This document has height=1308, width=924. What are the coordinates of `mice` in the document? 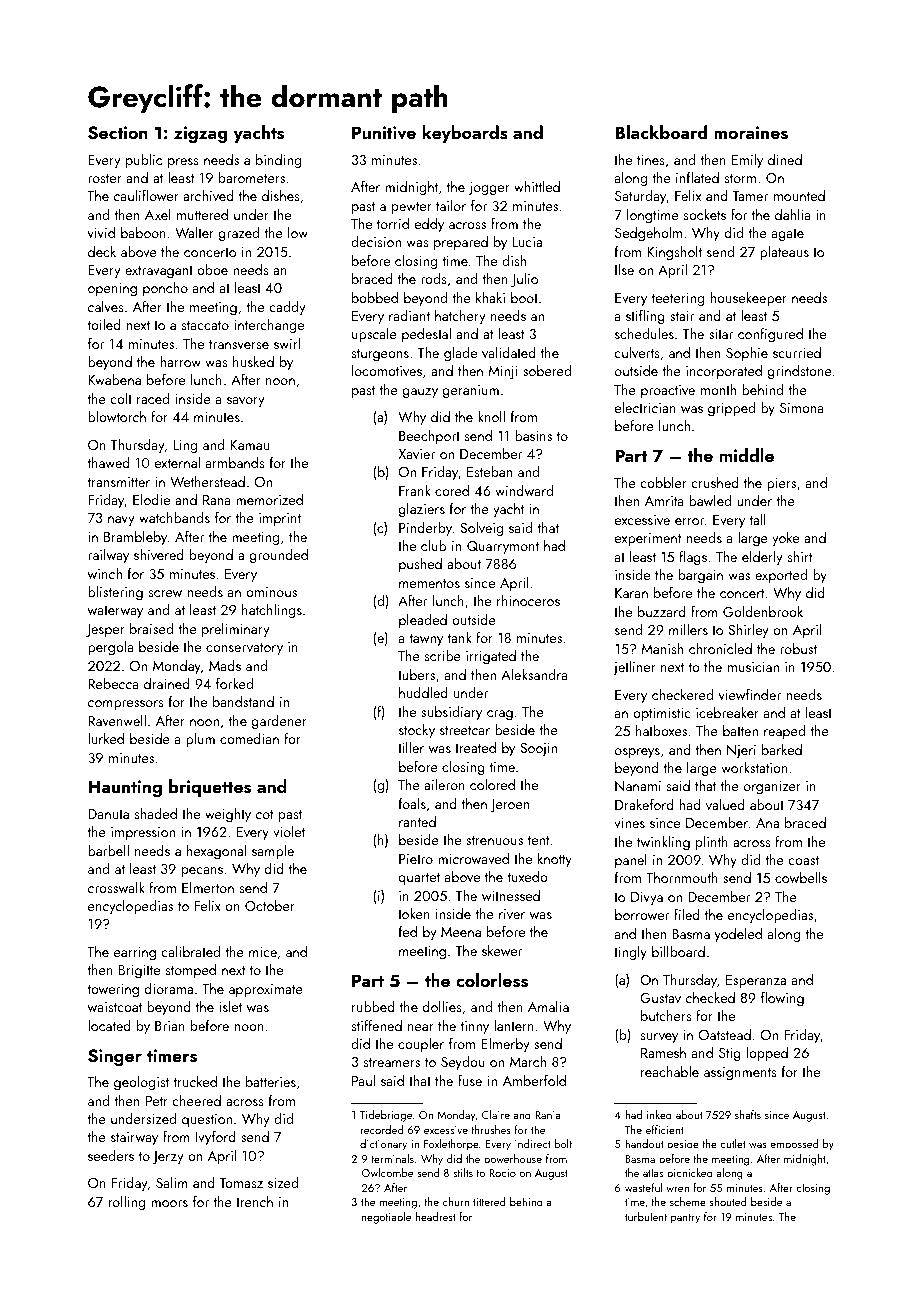 It's located at (263, 952).
